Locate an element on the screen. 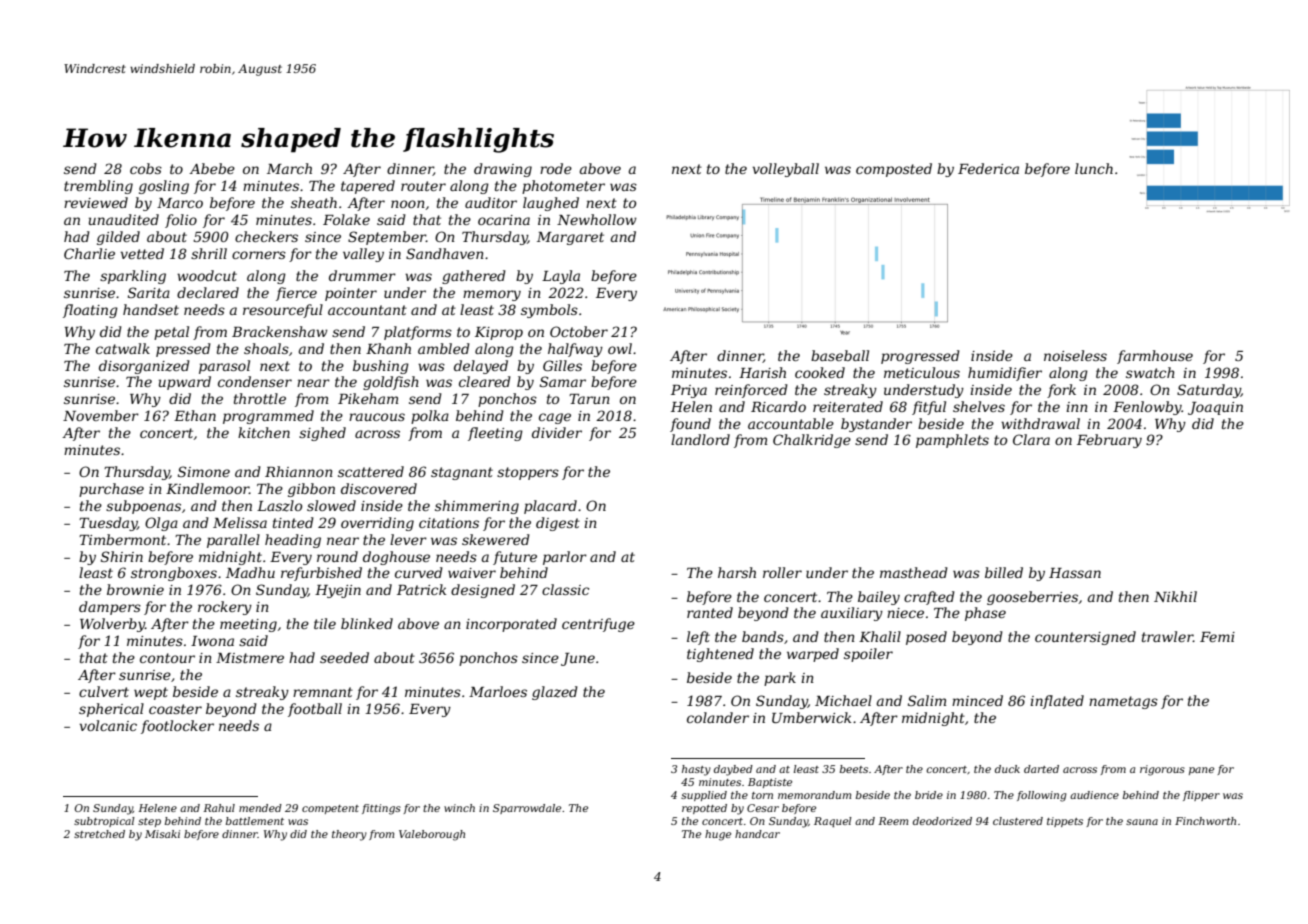 Image resolution: width=1308 pixels, height=924 pixels. gosling is located at coordinates (164, 187).
